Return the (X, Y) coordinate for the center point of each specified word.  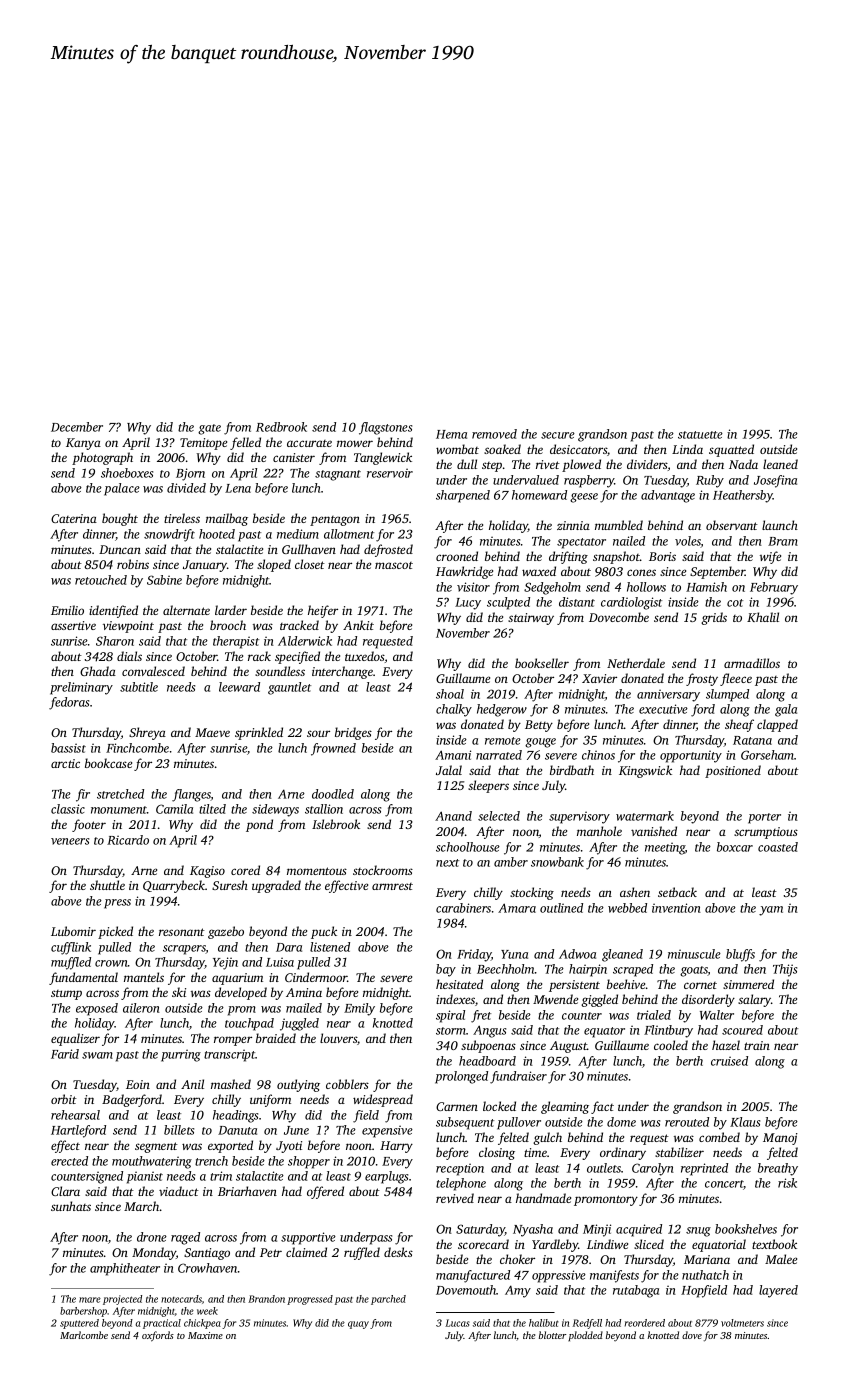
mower (355, 443)
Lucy (468, 604)
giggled (599, 1000)
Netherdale (636, 663)
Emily (359, 1009)
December (77, 427)
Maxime (205, 1335)
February (774, 588)
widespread (383, 1100)
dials (129, 656)
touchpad (249, 1024)
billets (179, 1130)
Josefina (775, 481)
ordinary (623, 1153)
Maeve (212, 732)
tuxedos (365, 656)
